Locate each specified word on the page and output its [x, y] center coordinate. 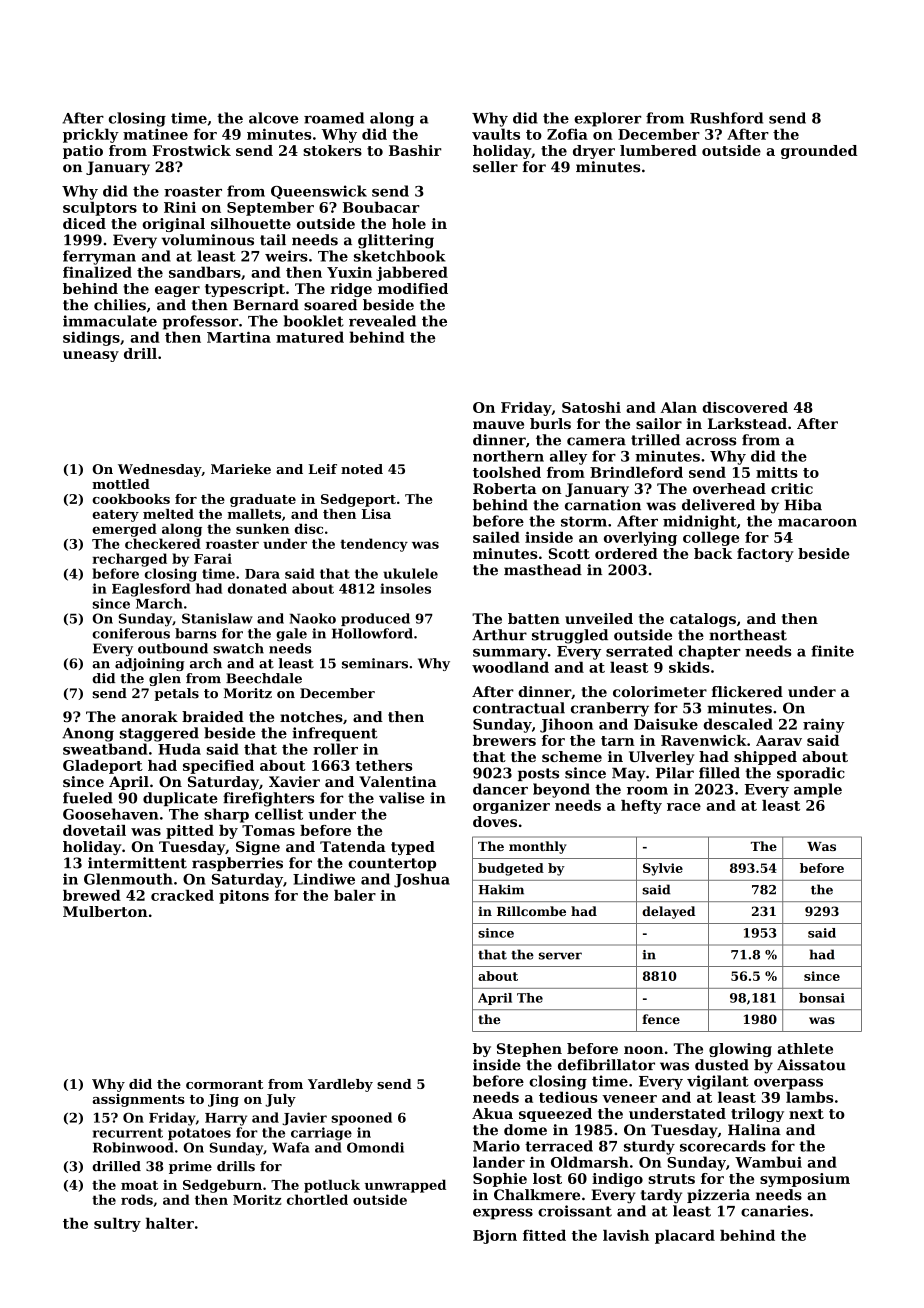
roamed [334, 118]
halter [170, 1223]
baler [355, 895]
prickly [91, 135]
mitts [777, 472]
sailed [496, 537]
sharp [226, 815]
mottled [121, 484]
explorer [607, 119]
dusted [722, 1065]
